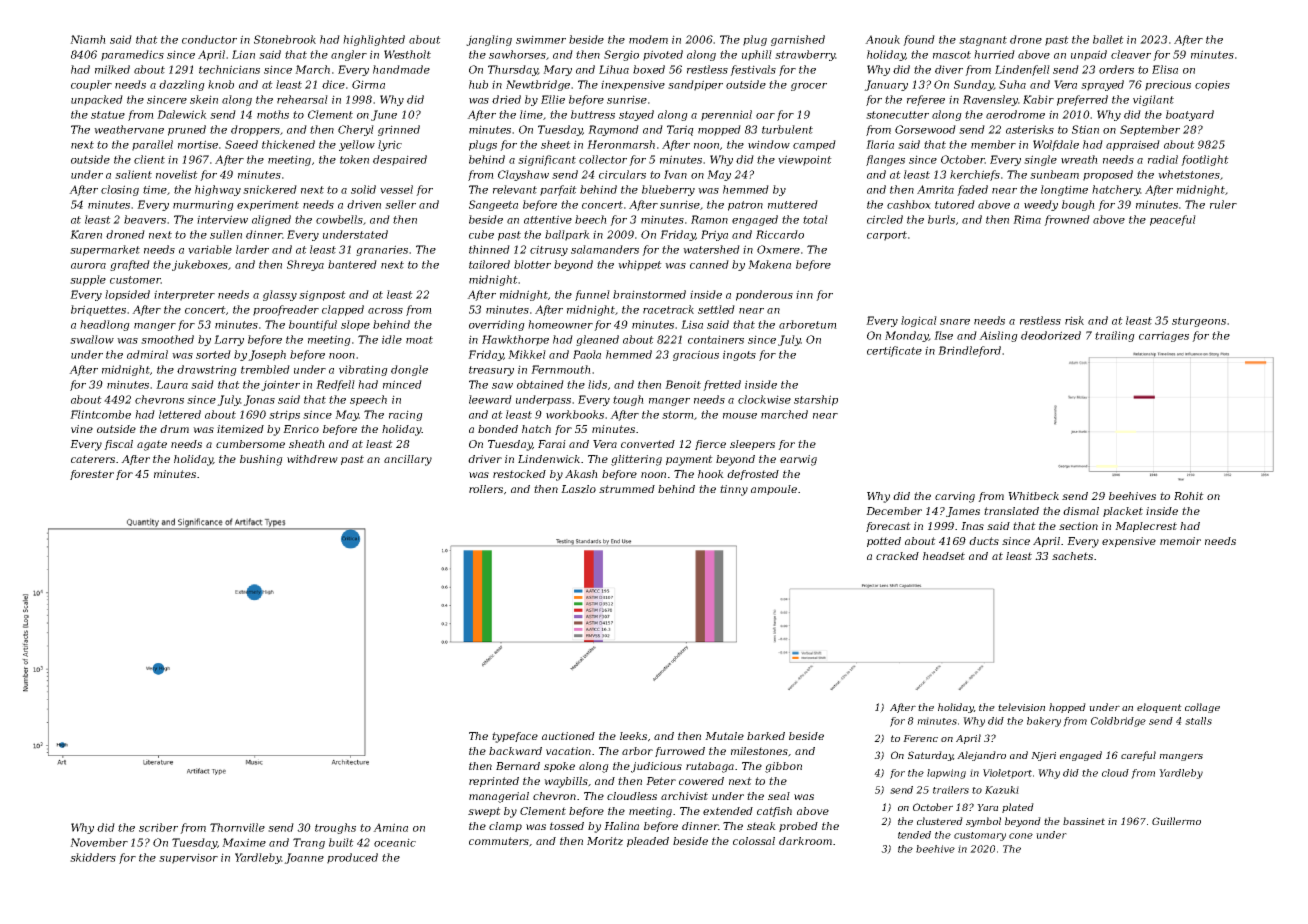  Describe the element at coordinates (778, 249) in the image. I see `Oxmere` at that location.
